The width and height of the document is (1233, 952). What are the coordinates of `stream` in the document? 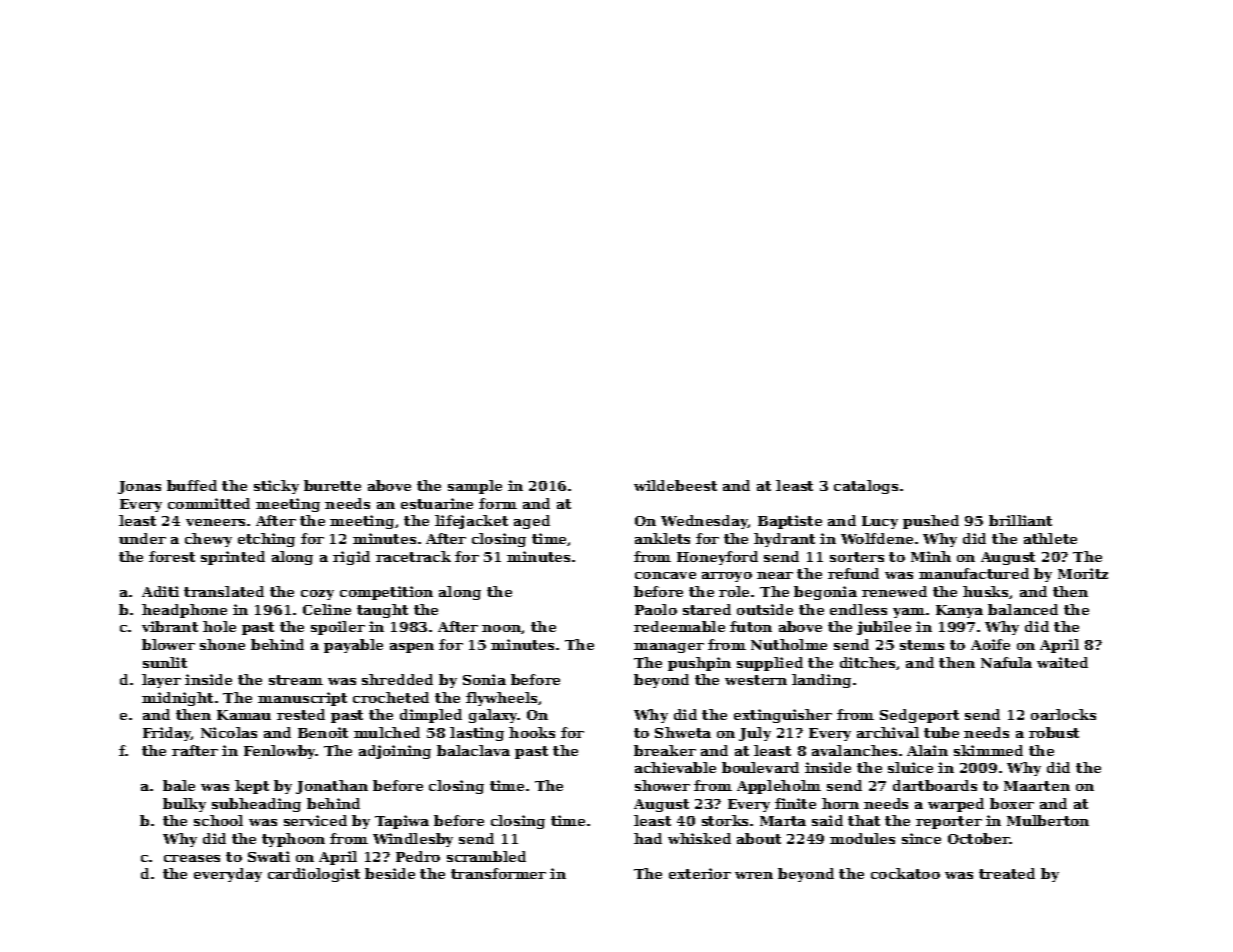 It's located at (296, 680).
